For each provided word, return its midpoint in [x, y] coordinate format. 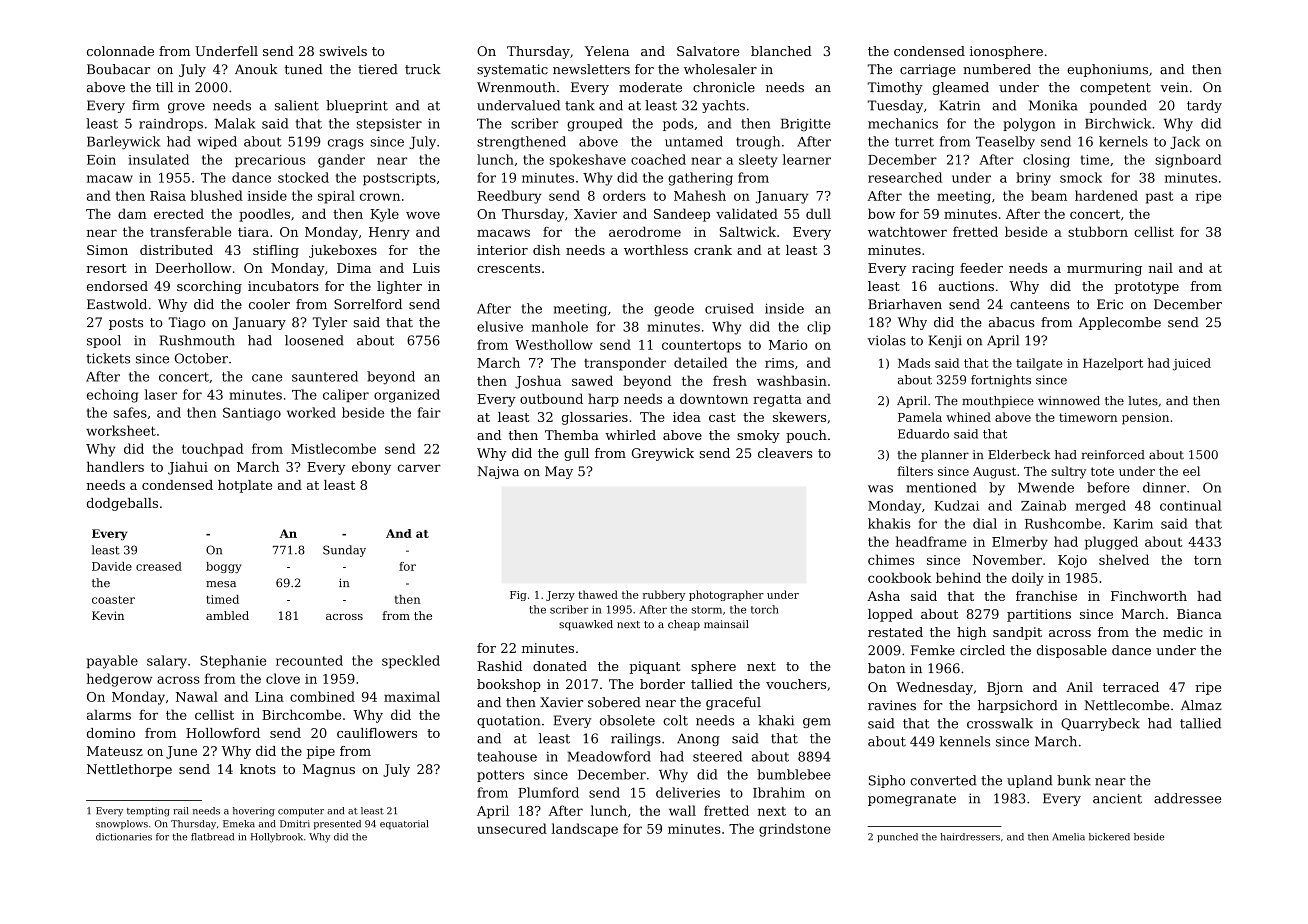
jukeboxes [343, 251]
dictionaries [124, 837]
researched [905, 177]
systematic [512, 70]
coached [658, 159]
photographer [726, 595]
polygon [1029, 125]
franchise [1046, 596]
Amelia [1068, 837]
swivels [343, 51]
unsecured [512, 828]
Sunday [344, 551]
